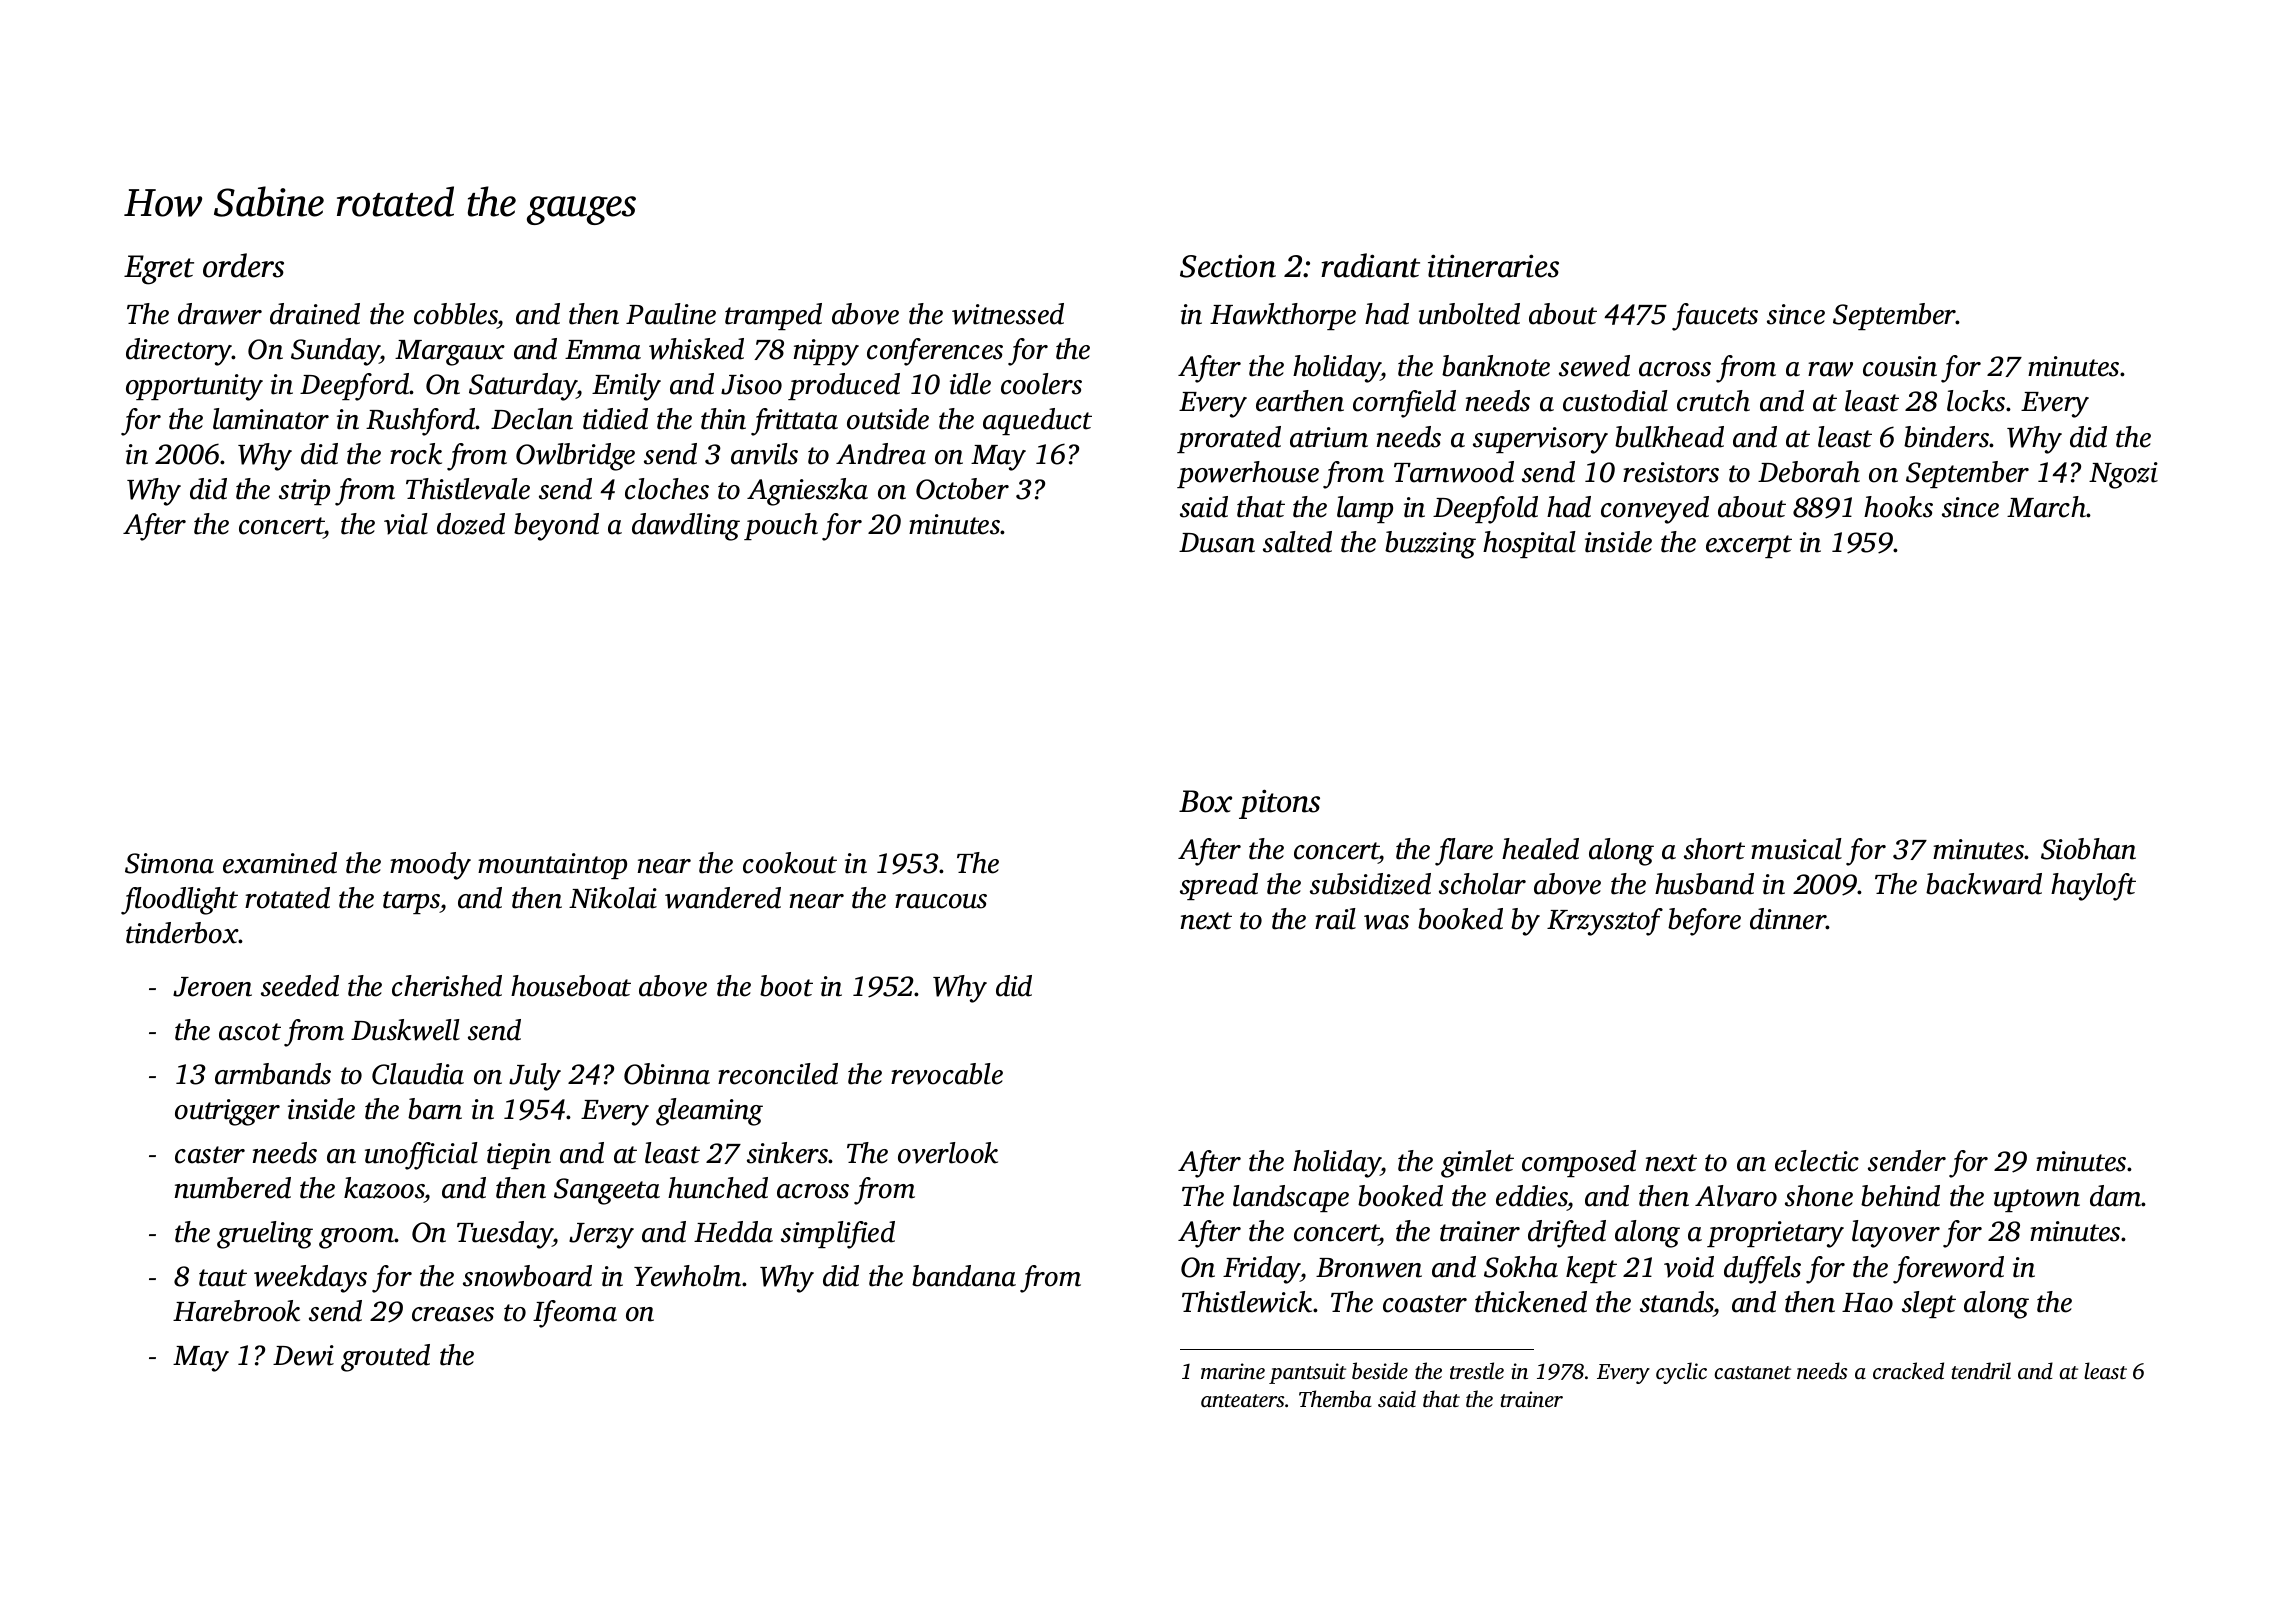 The image size is (2292, 1620). What do you see at coordinates (1976, 401) in the document?
I see `locks` at bounding box center [1976, 401].
